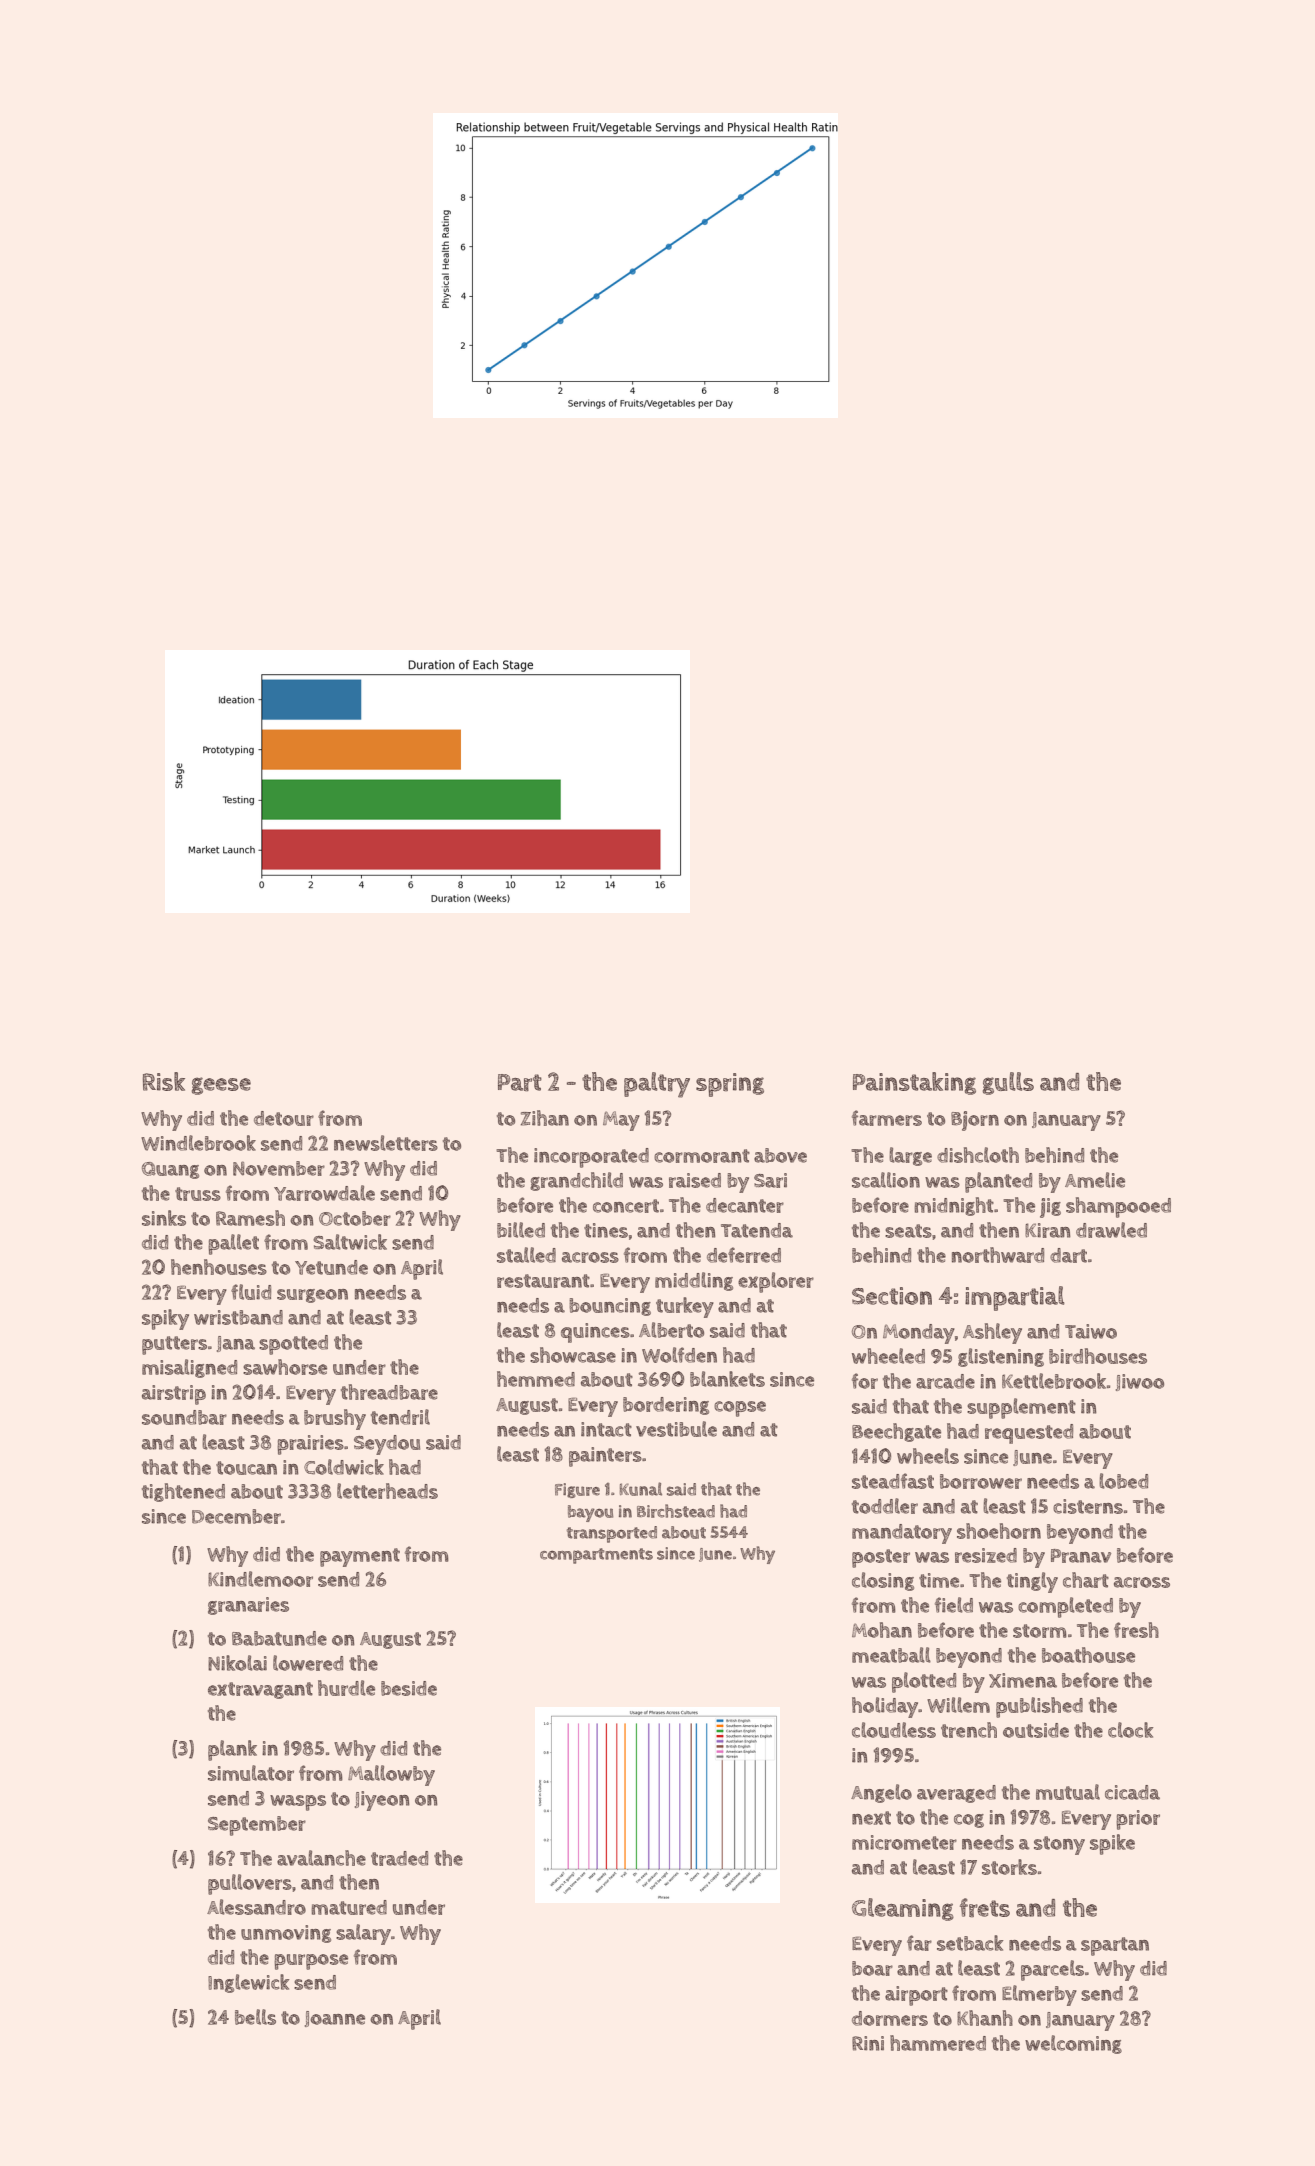  Describe the element at coordinates (612, 1534) in the screenshot. I see `transported` at that location.
